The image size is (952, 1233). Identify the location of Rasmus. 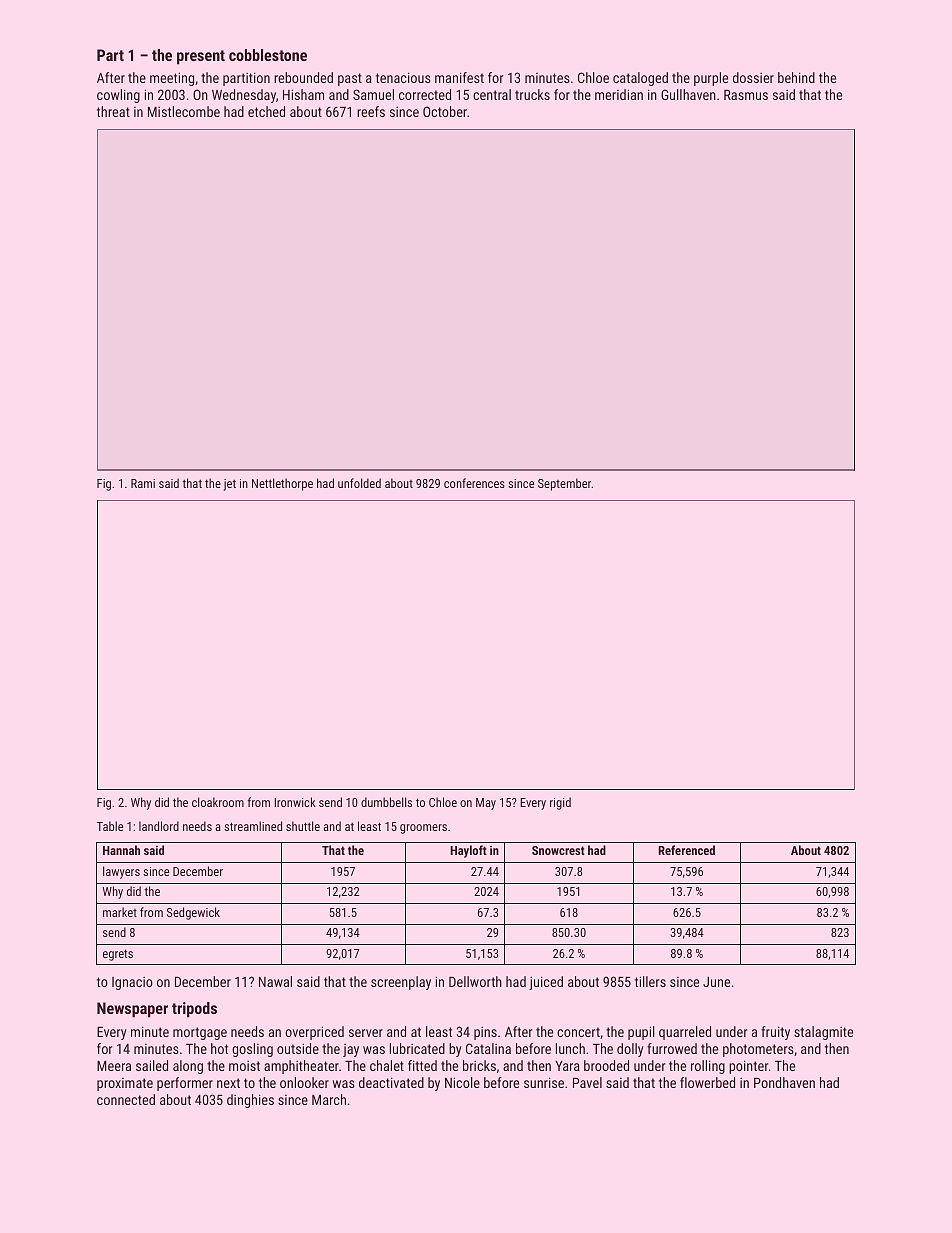
(746, 95).
